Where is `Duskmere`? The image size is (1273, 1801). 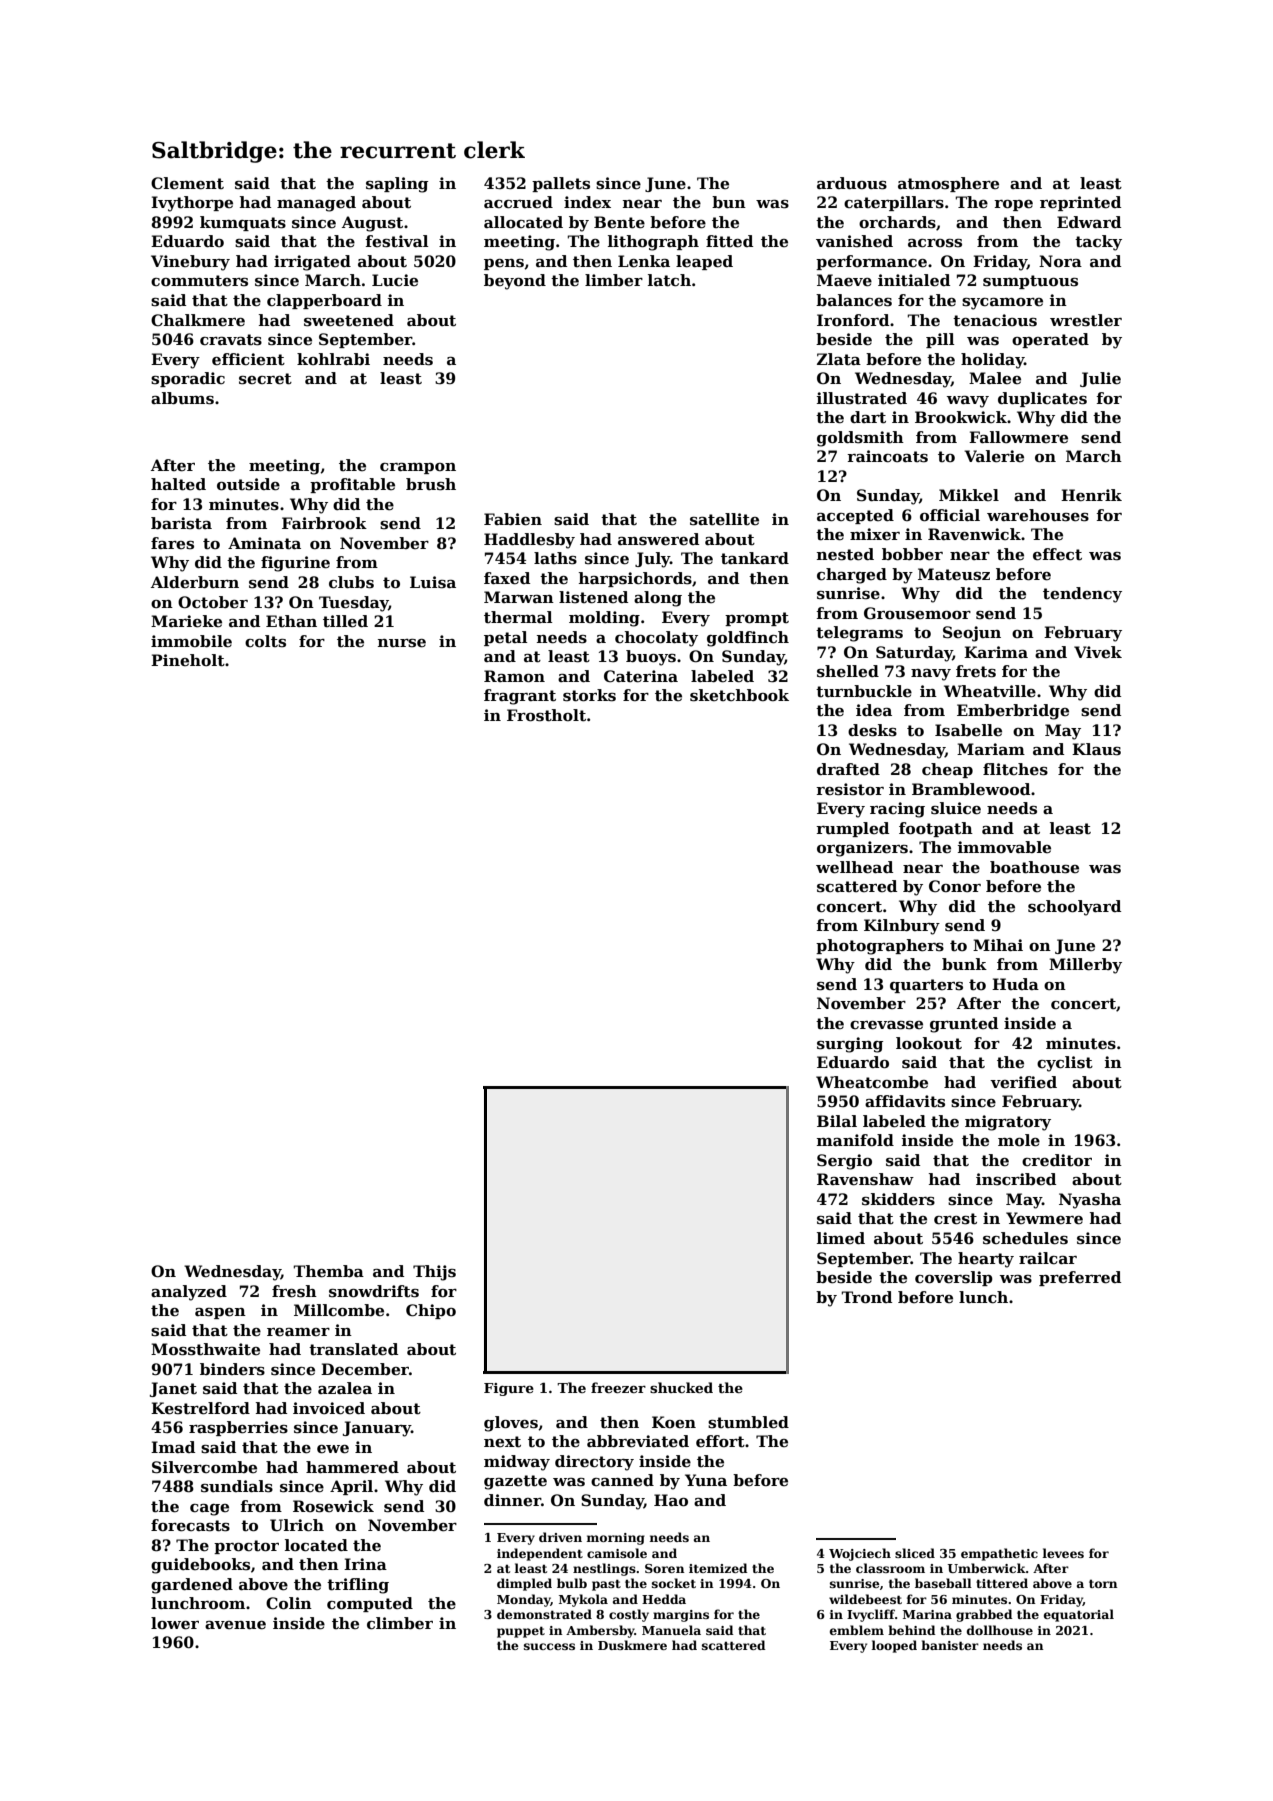
Duskmere is located at coordinates (632, 1645).
